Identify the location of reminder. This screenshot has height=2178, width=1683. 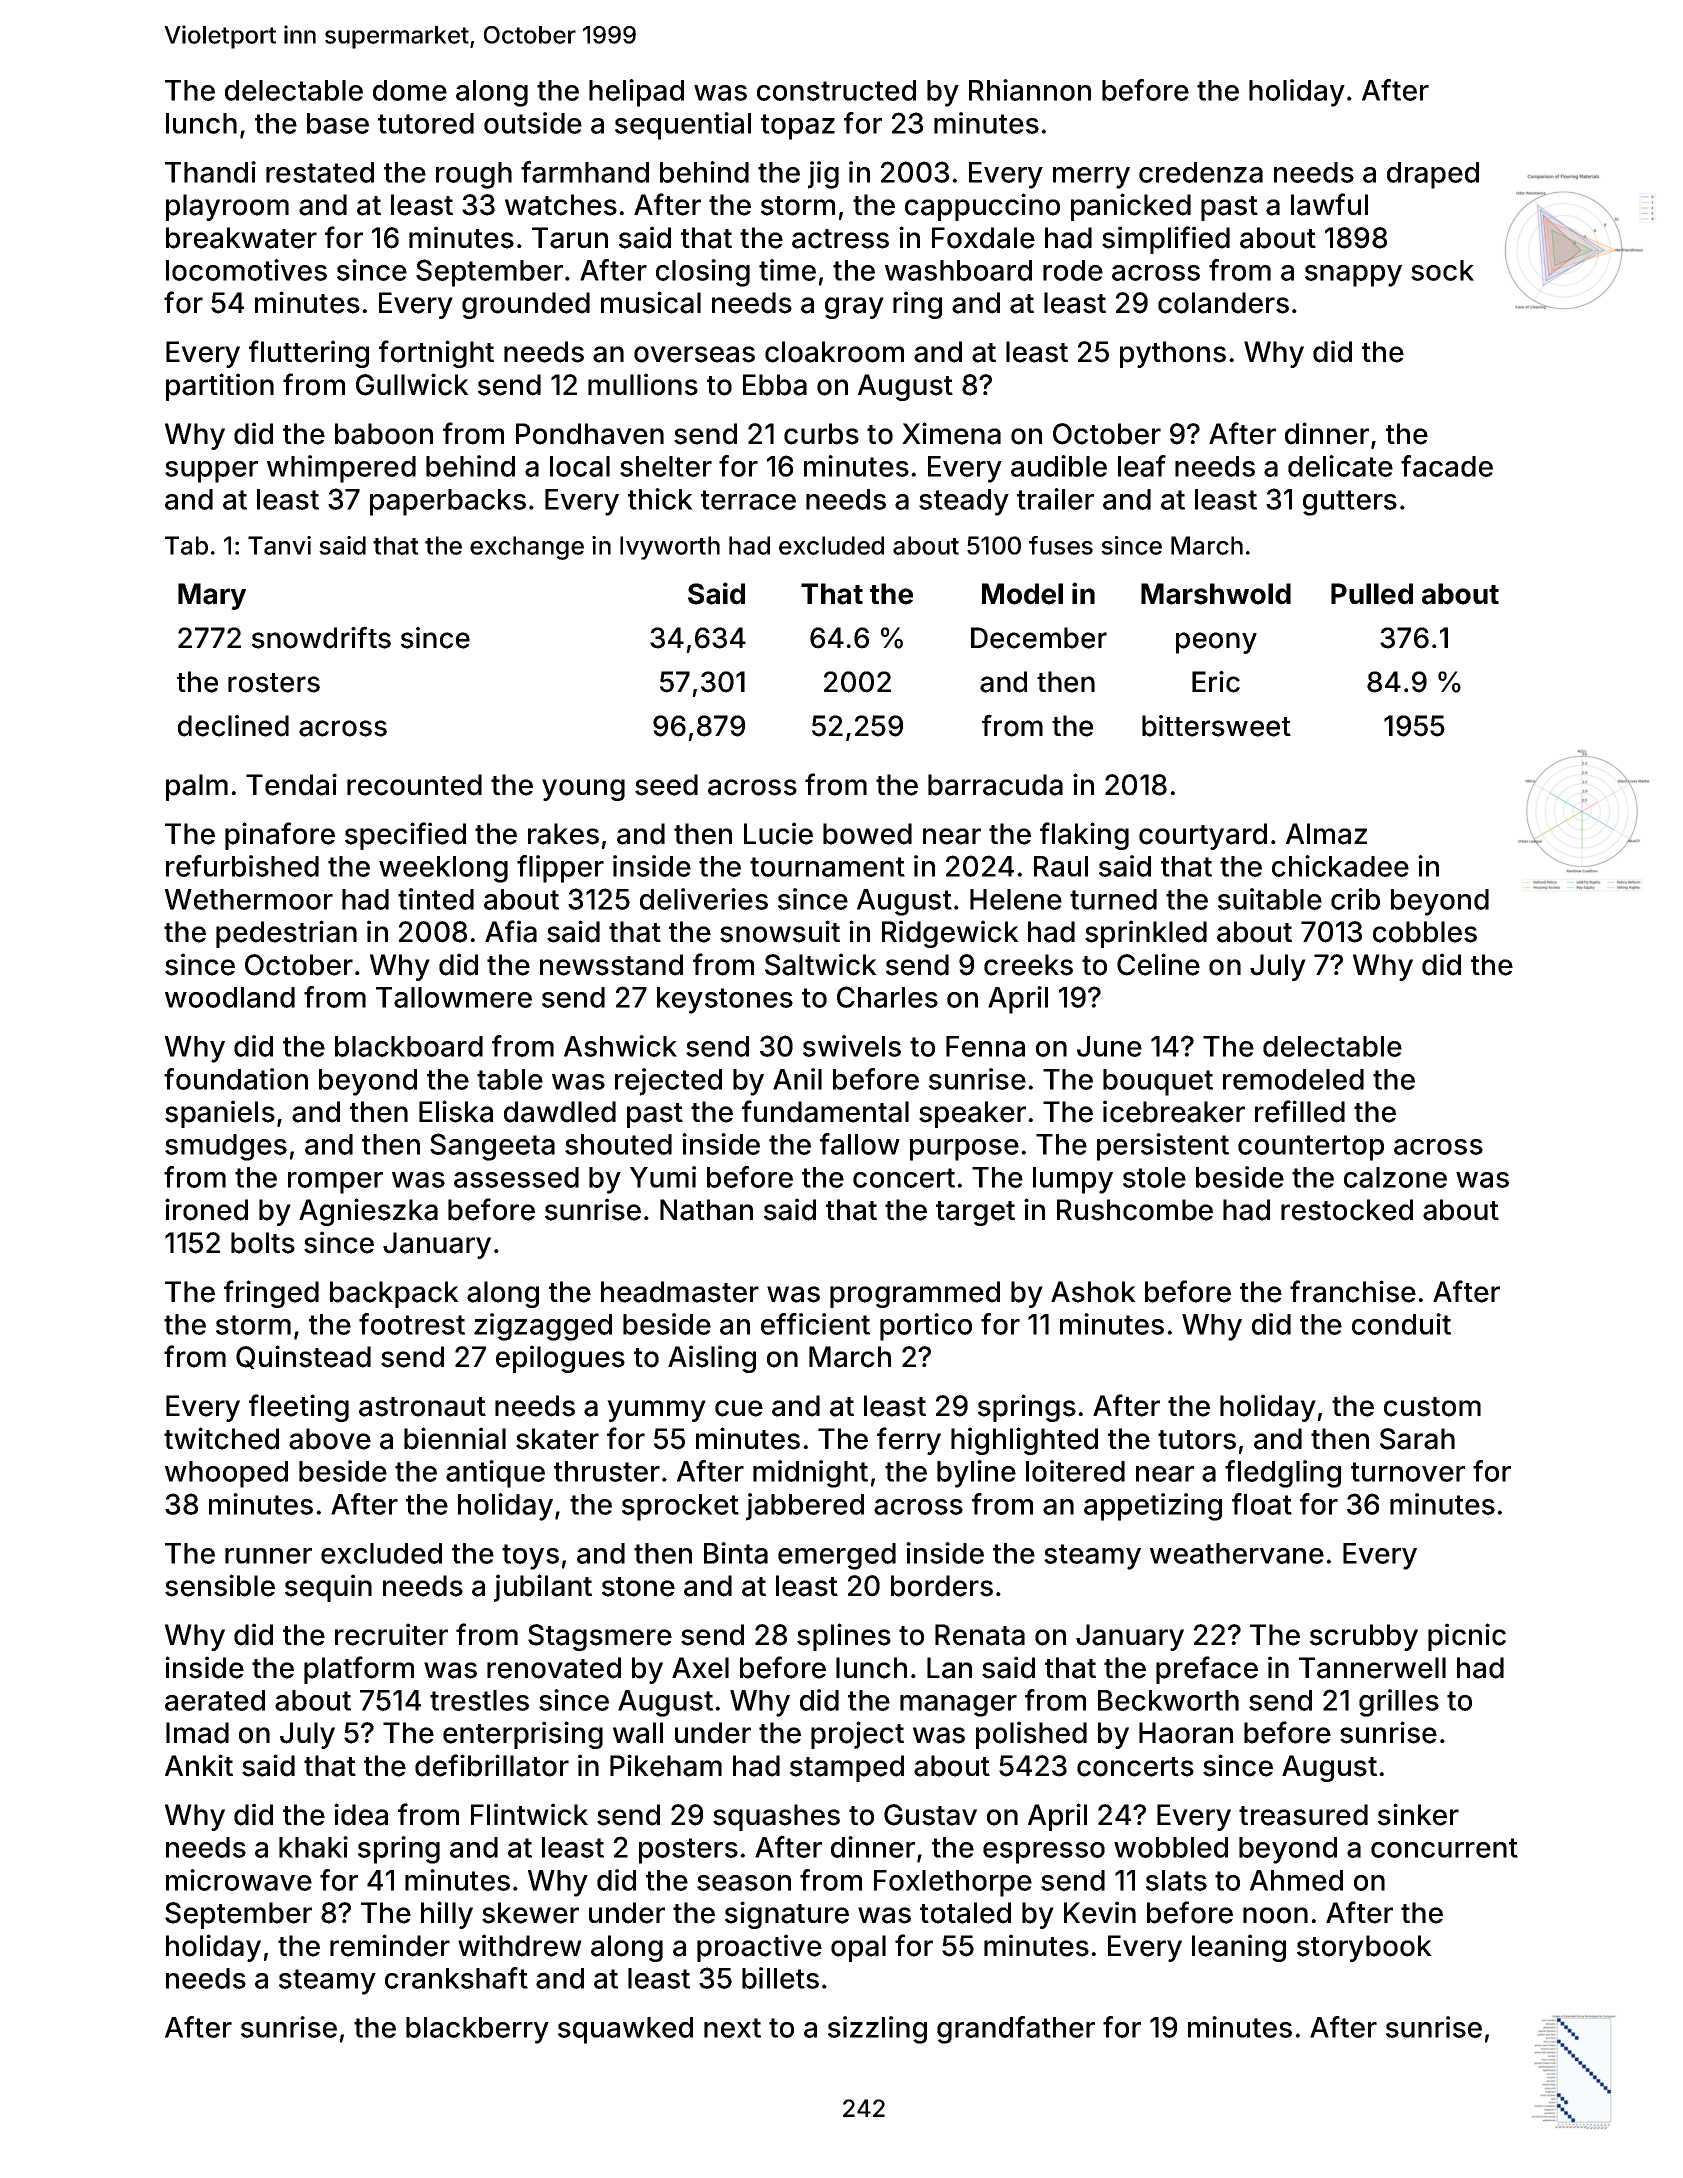
(390, 1945).
